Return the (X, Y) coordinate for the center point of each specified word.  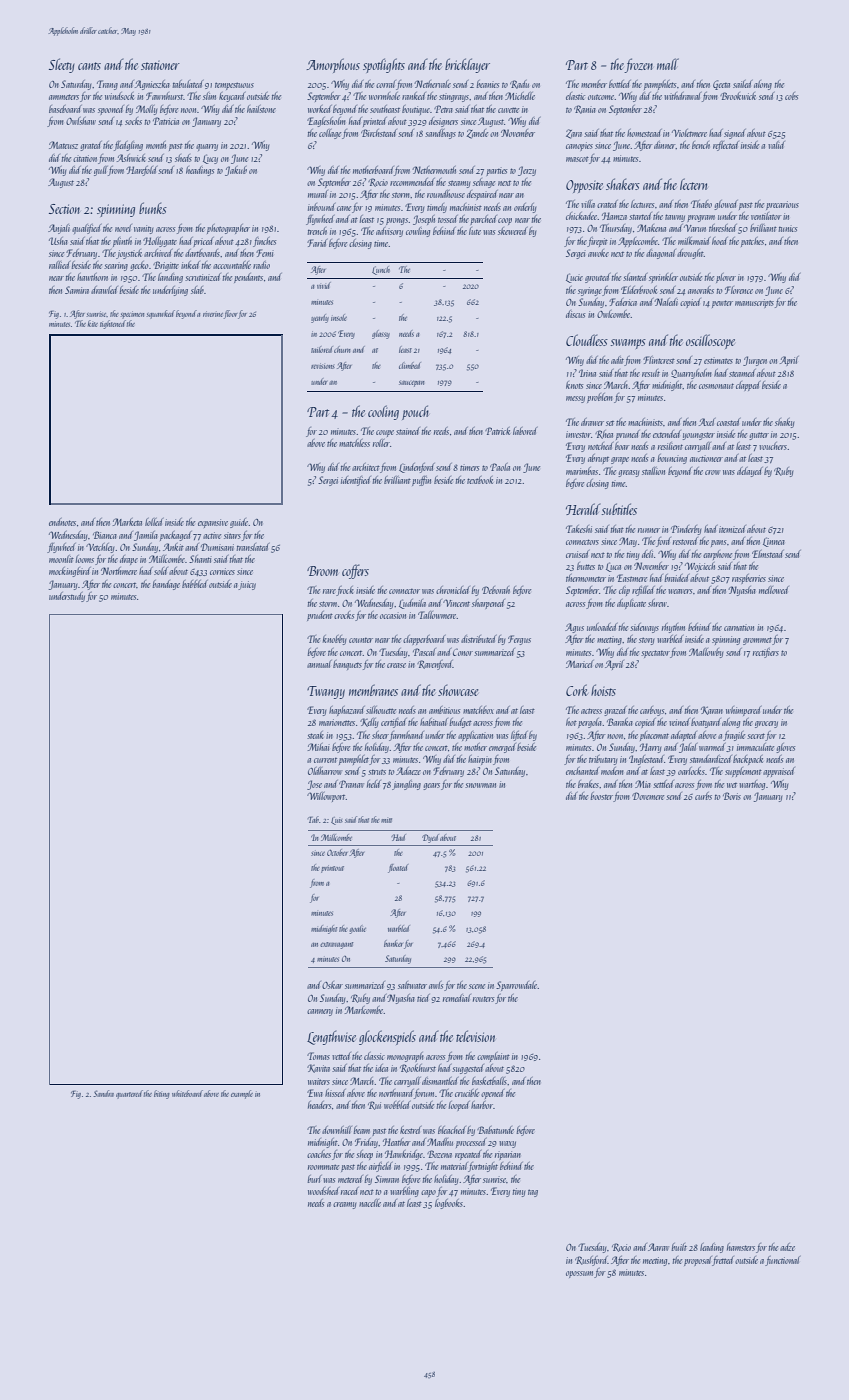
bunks (153, 208)
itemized (732, 529)
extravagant (336, 945)
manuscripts (754, 303)
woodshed (323, 1191)
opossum (580, 1274)
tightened (113, 324)
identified (356, 481)
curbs (703, 796)
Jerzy (527, 171)
